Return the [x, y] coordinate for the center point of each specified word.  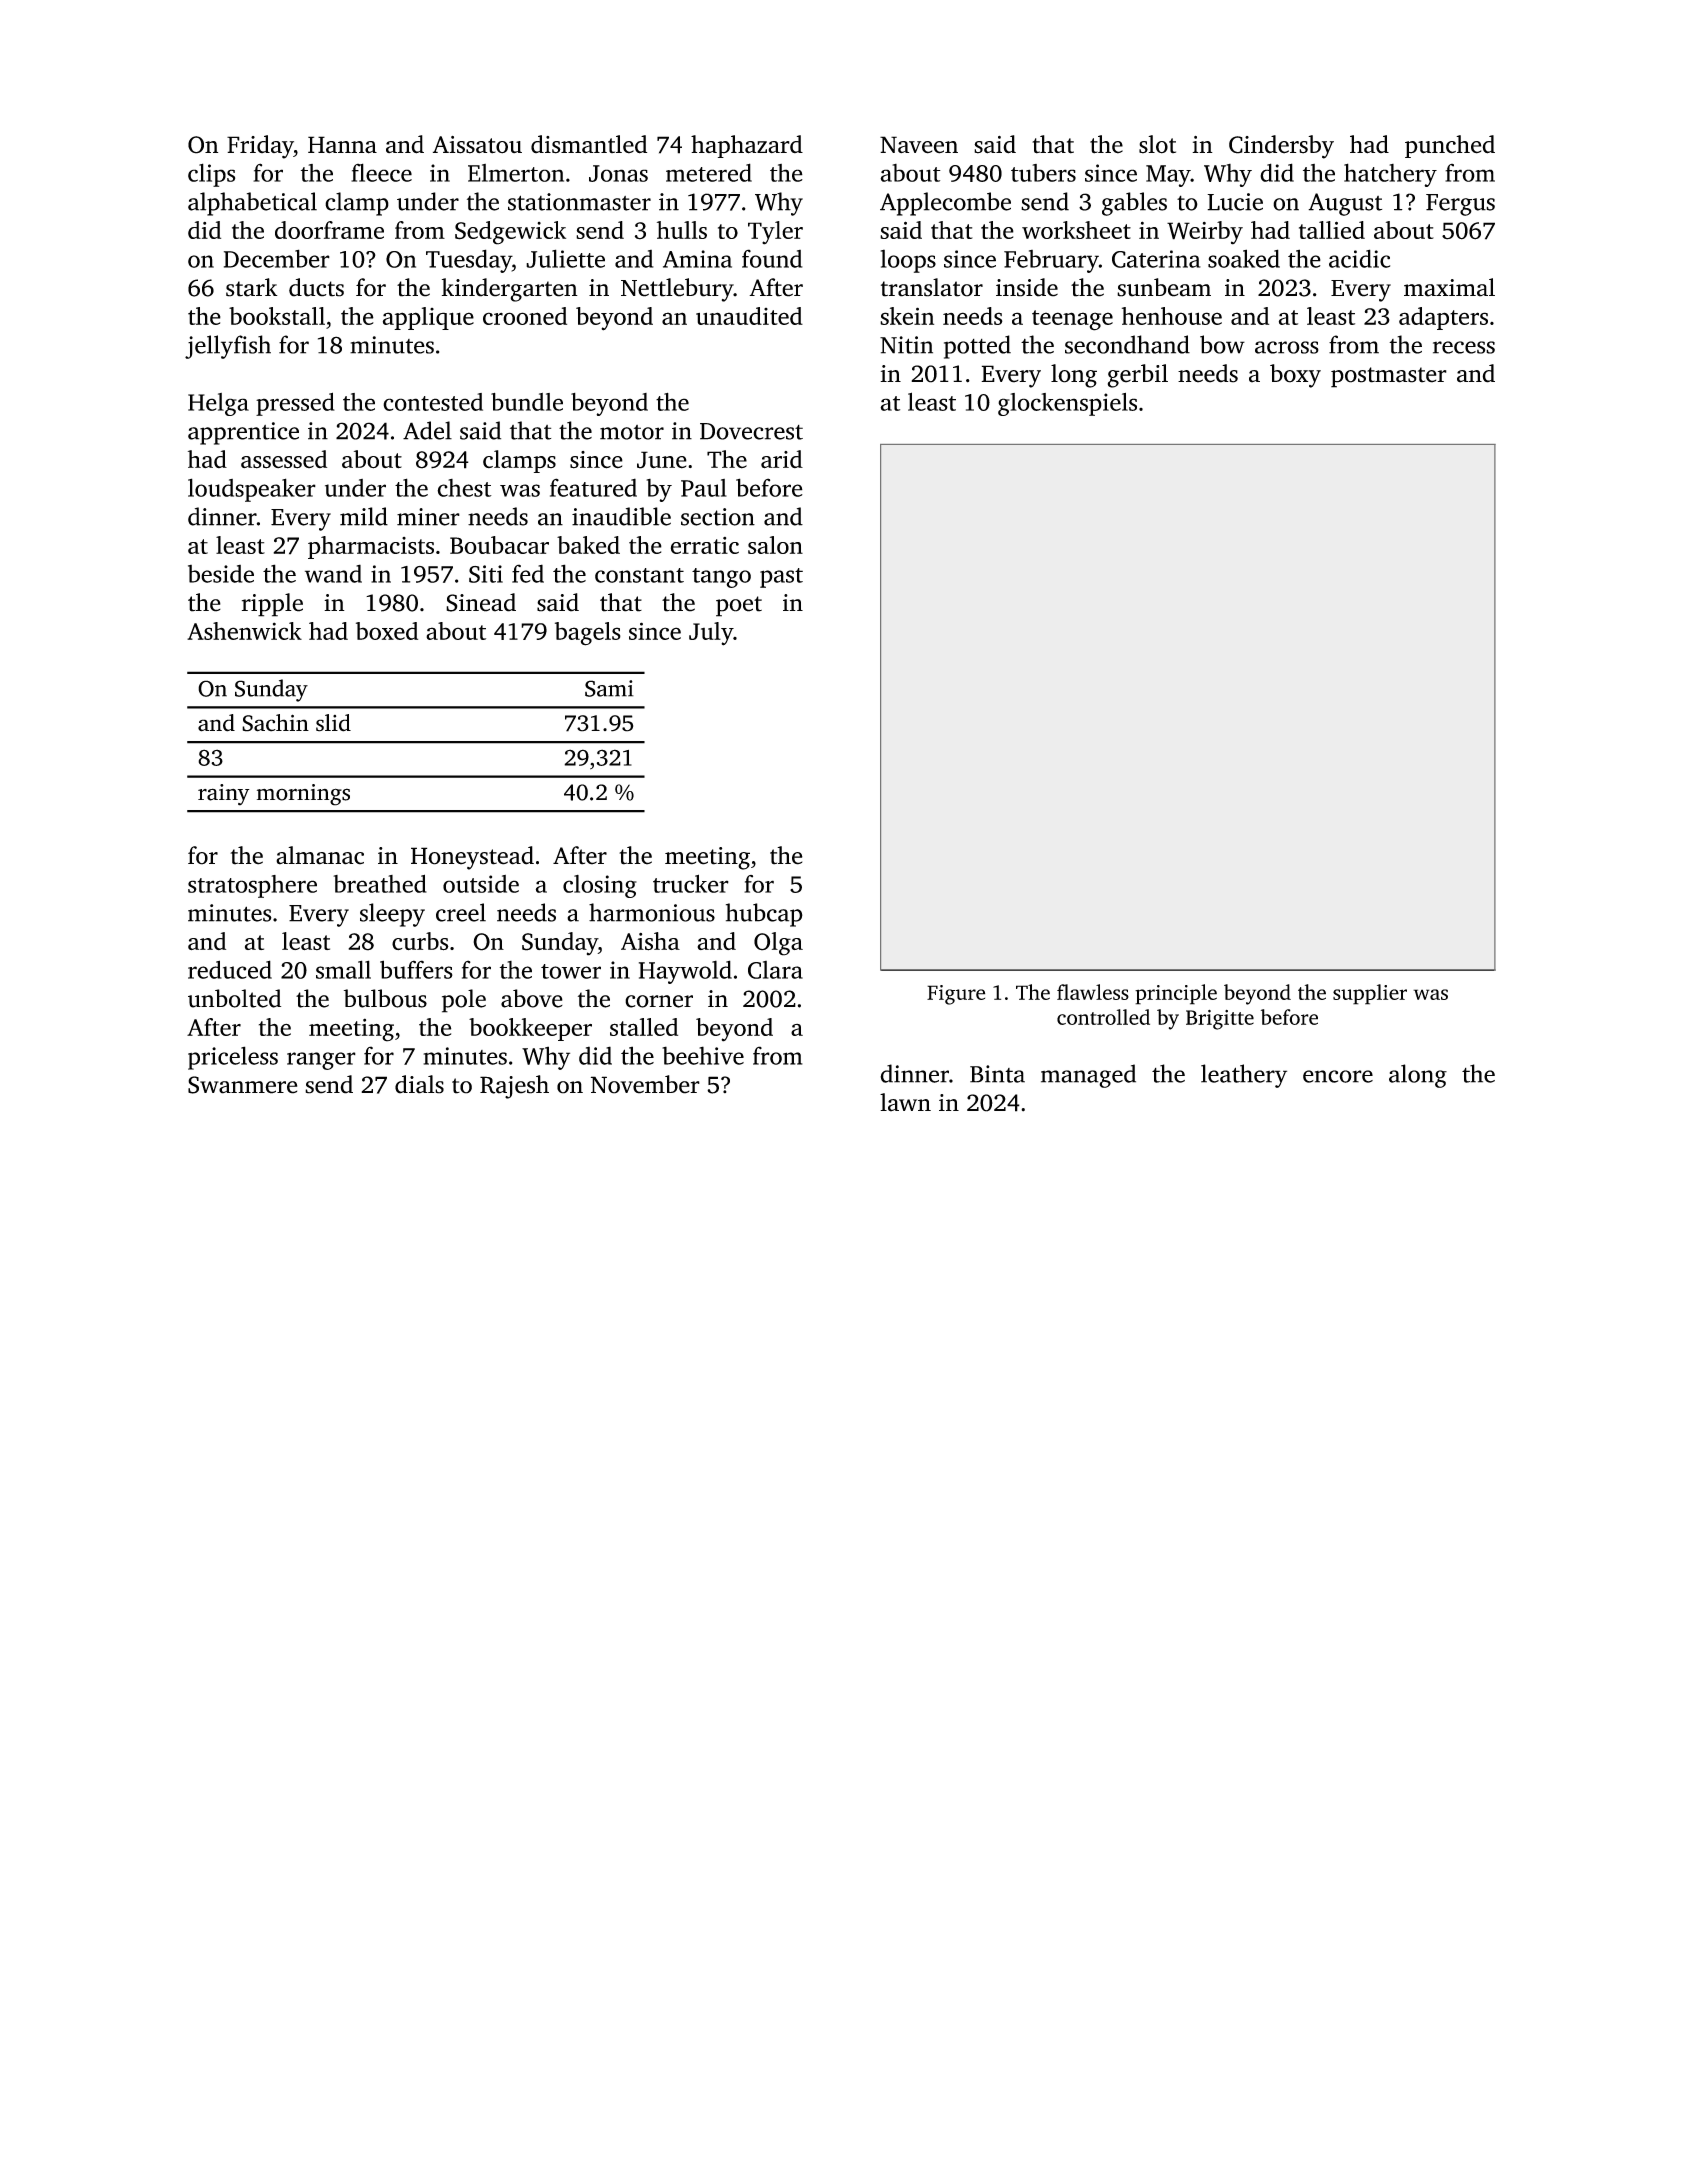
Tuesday [469, 261]
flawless [1093, 992]
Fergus [1460, 205]
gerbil [1138, 376]
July [711, 634]
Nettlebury [677, 290]
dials [419, 1084]
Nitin [906, 345]
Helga [218, 404]
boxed [387, 631]
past [781, 578]
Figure [956, 995]
